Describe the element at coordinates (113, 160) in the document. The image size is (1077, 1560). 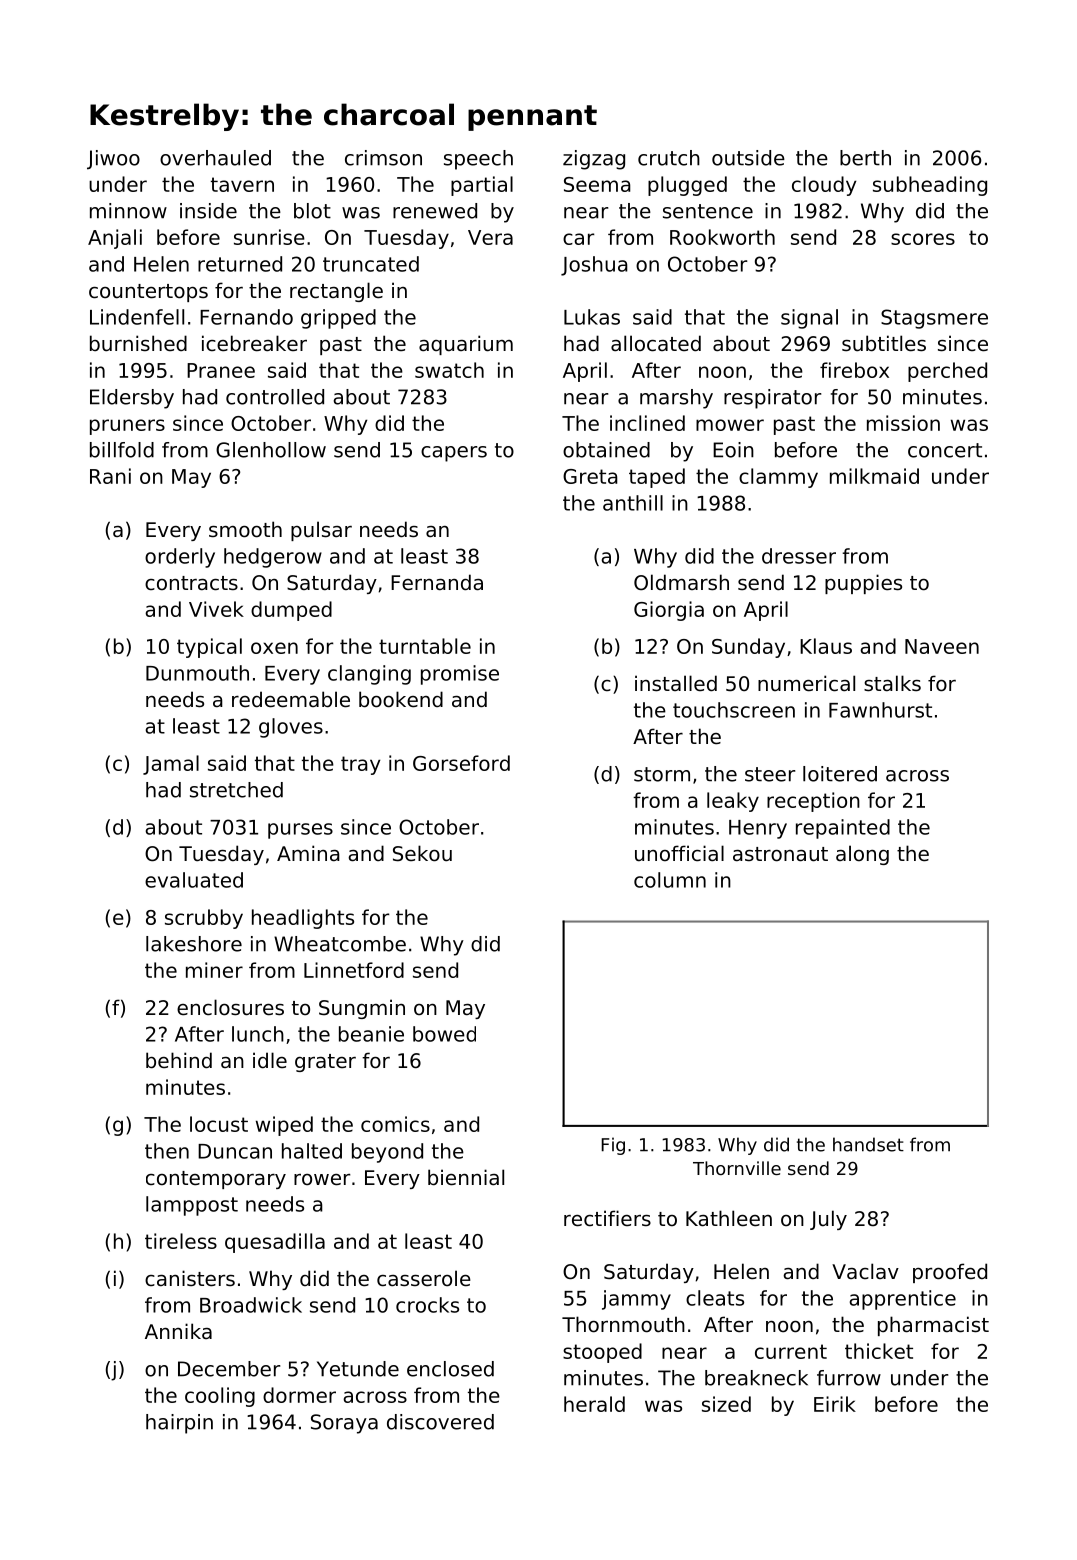
I see `Jiwoo` at that location.
